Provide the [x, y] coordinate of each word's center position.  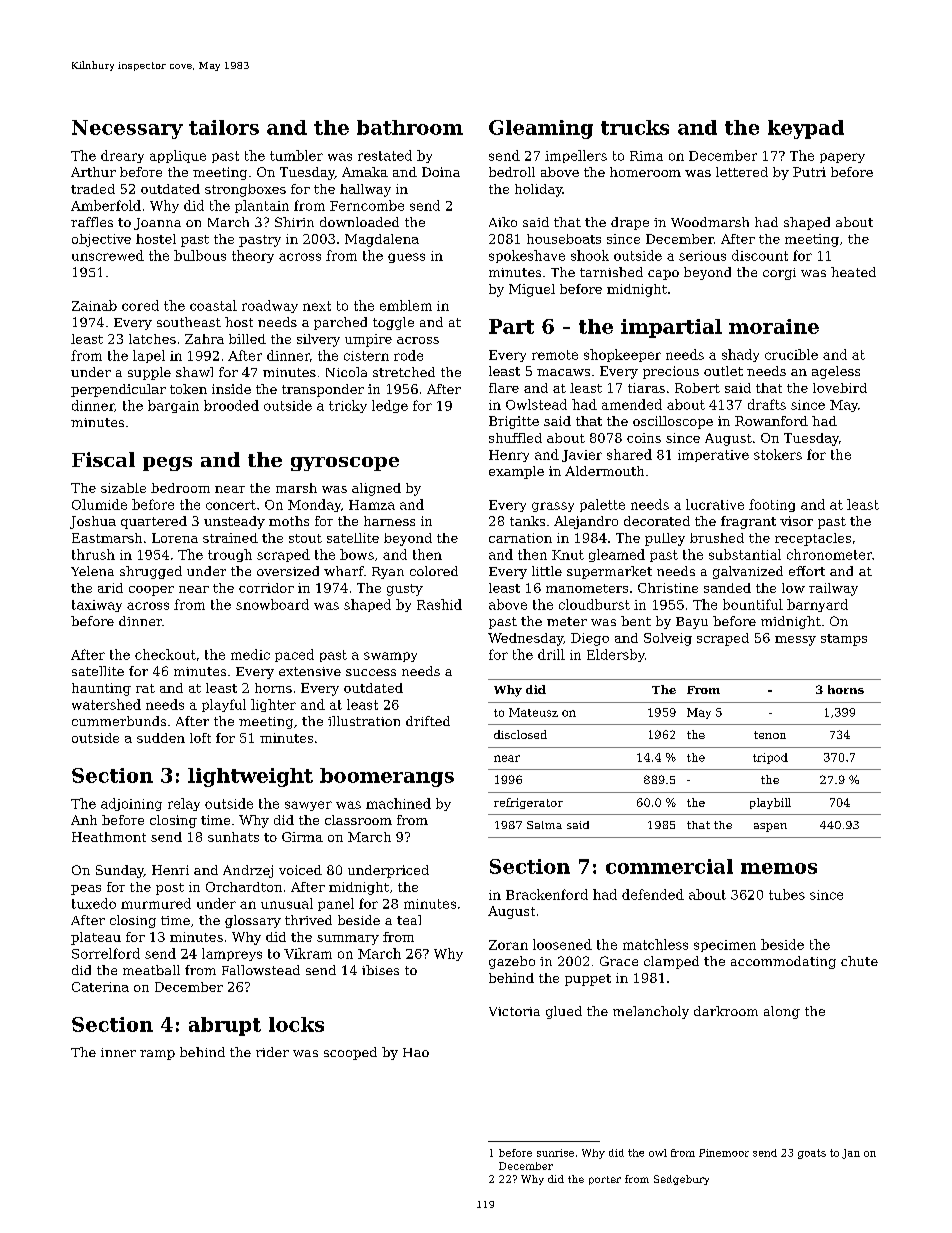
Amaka [365, 172]
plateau [96, 938]
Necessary [127, 129]
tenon [770, 735]
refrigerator [528, 803]
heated [853, 272]
